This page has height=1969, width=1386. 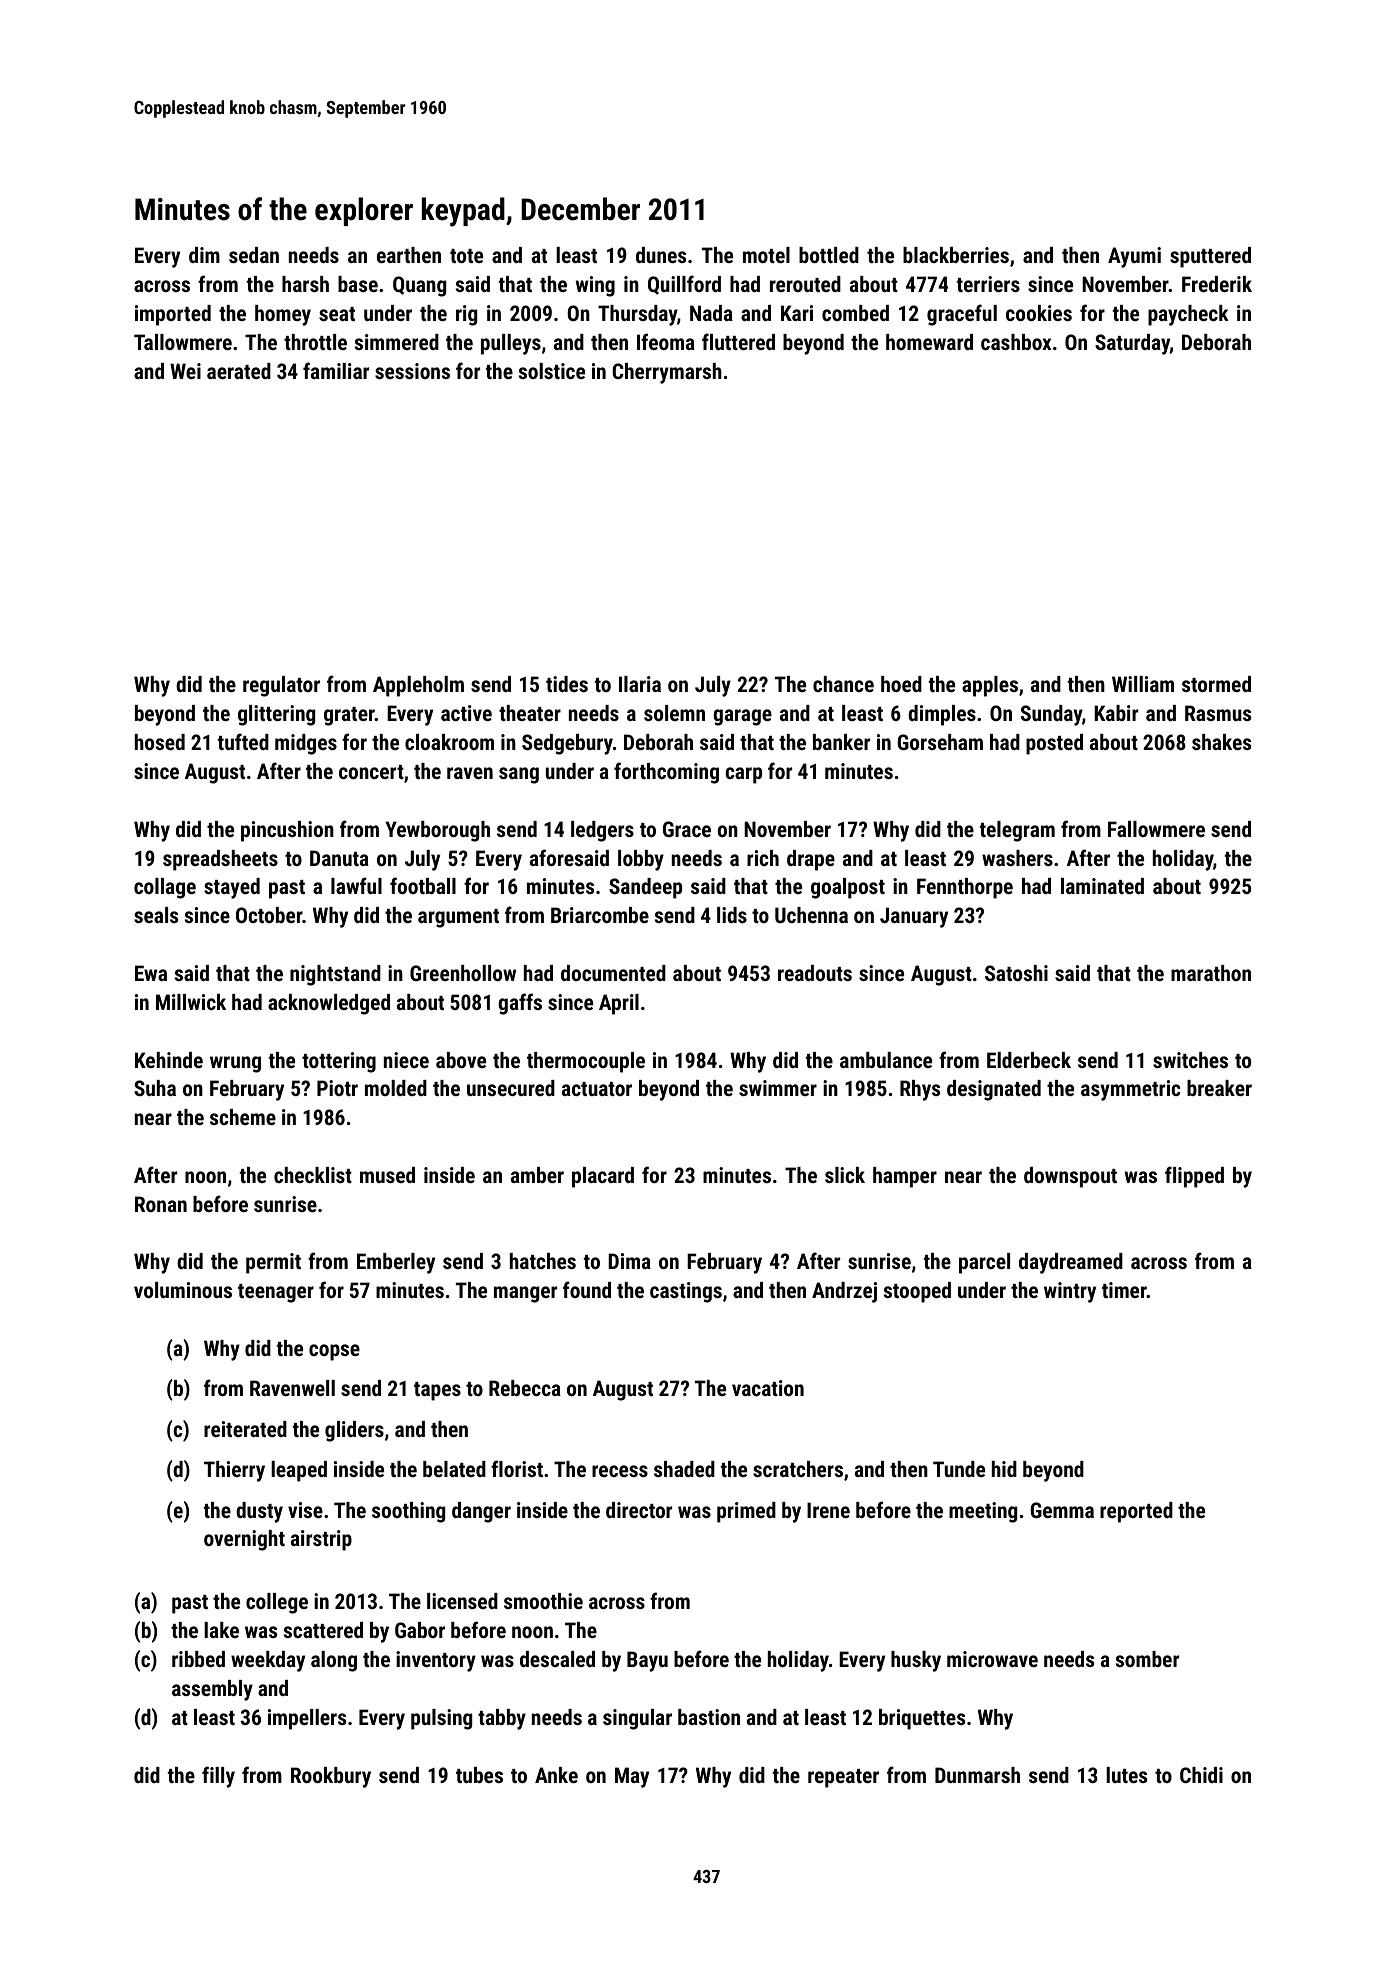 I want to click on actuator, so click(x=597, y=1089).
